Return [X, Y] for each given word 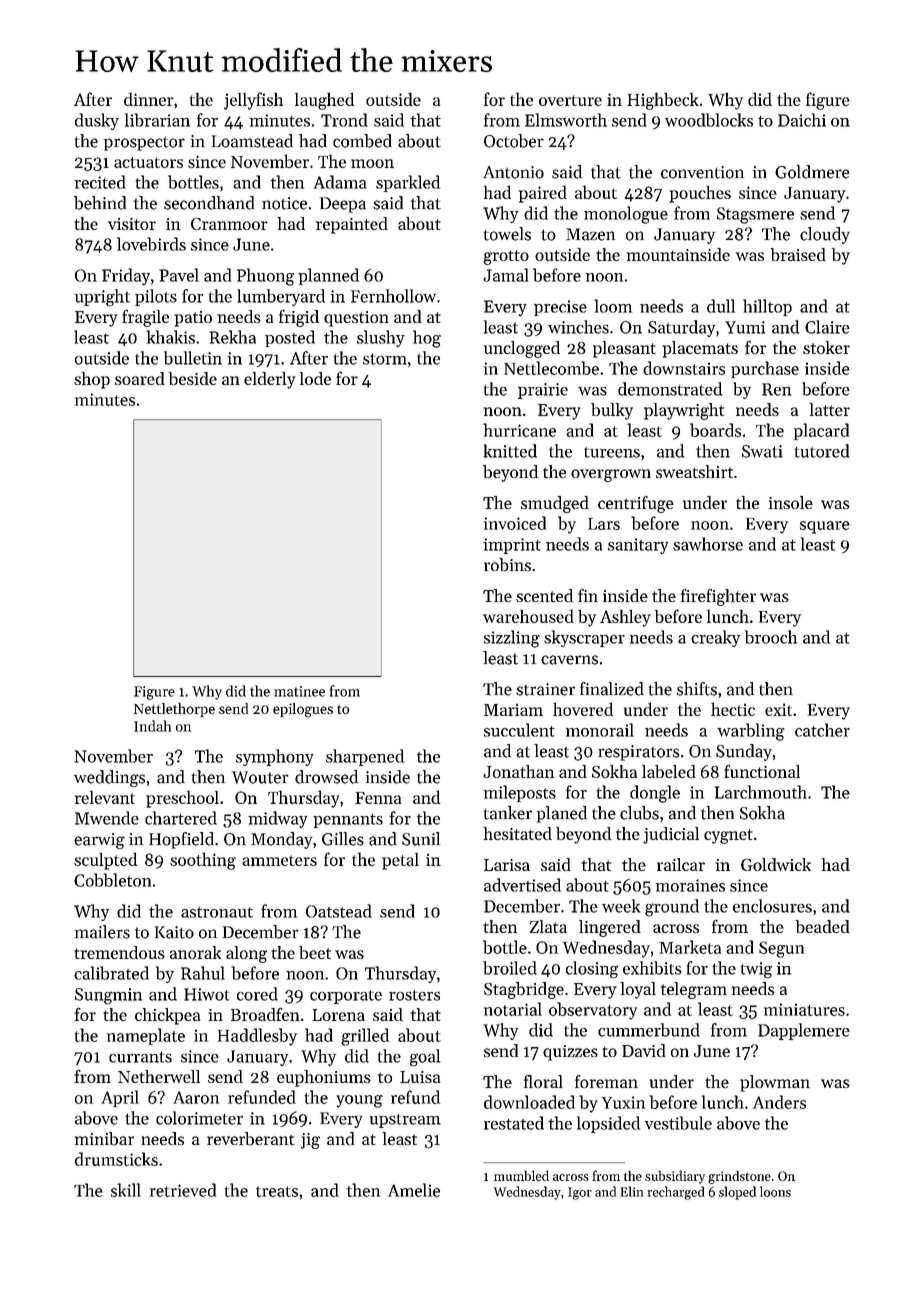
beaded [823, 926]
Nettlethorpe [174, 710]
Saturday [681, 328]
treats [277, 1191]
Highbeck [663, 101]
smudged [555, 504]
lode [315, 378]
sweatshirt [694, 472]
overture [570, 100]
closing [592, 970]
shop [92, 380]
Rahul [203, 973]
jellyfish [253, 101]
